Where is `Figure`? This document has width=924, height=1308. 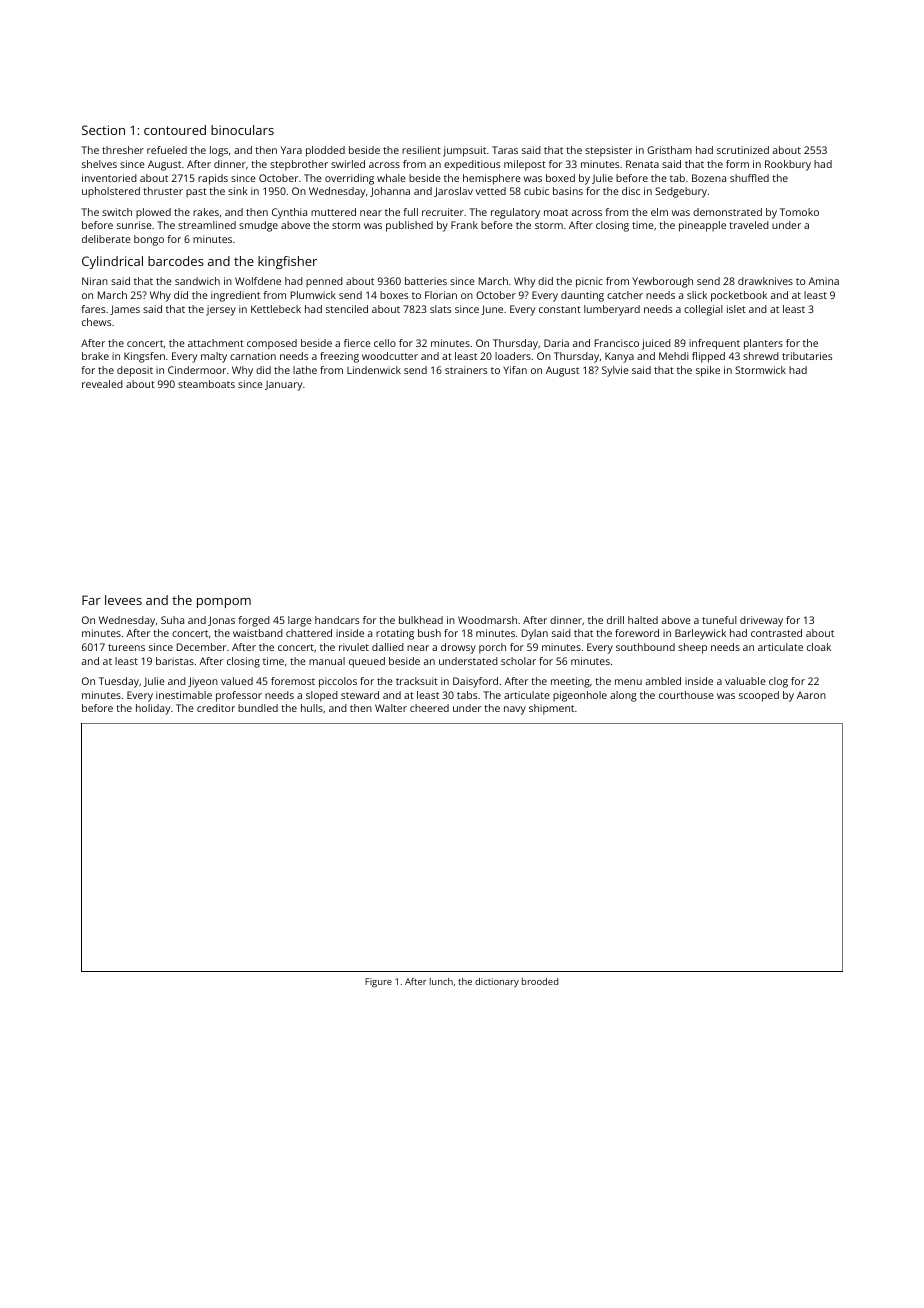 Figure is located at coordinates (378, 982).
